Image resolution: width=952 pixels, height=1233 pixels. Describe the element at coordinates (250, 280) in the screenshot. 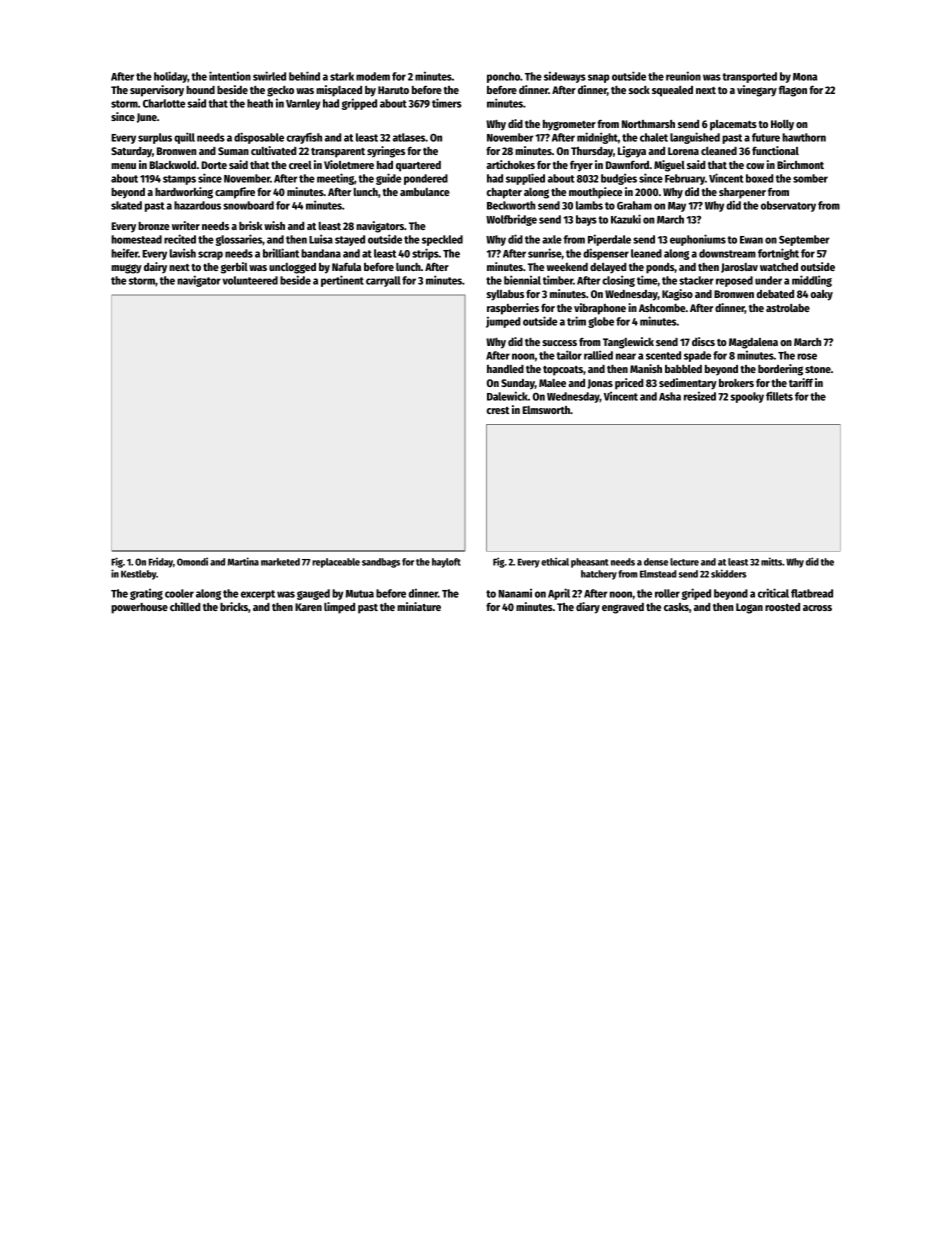

I see `volunteered` at that location.
